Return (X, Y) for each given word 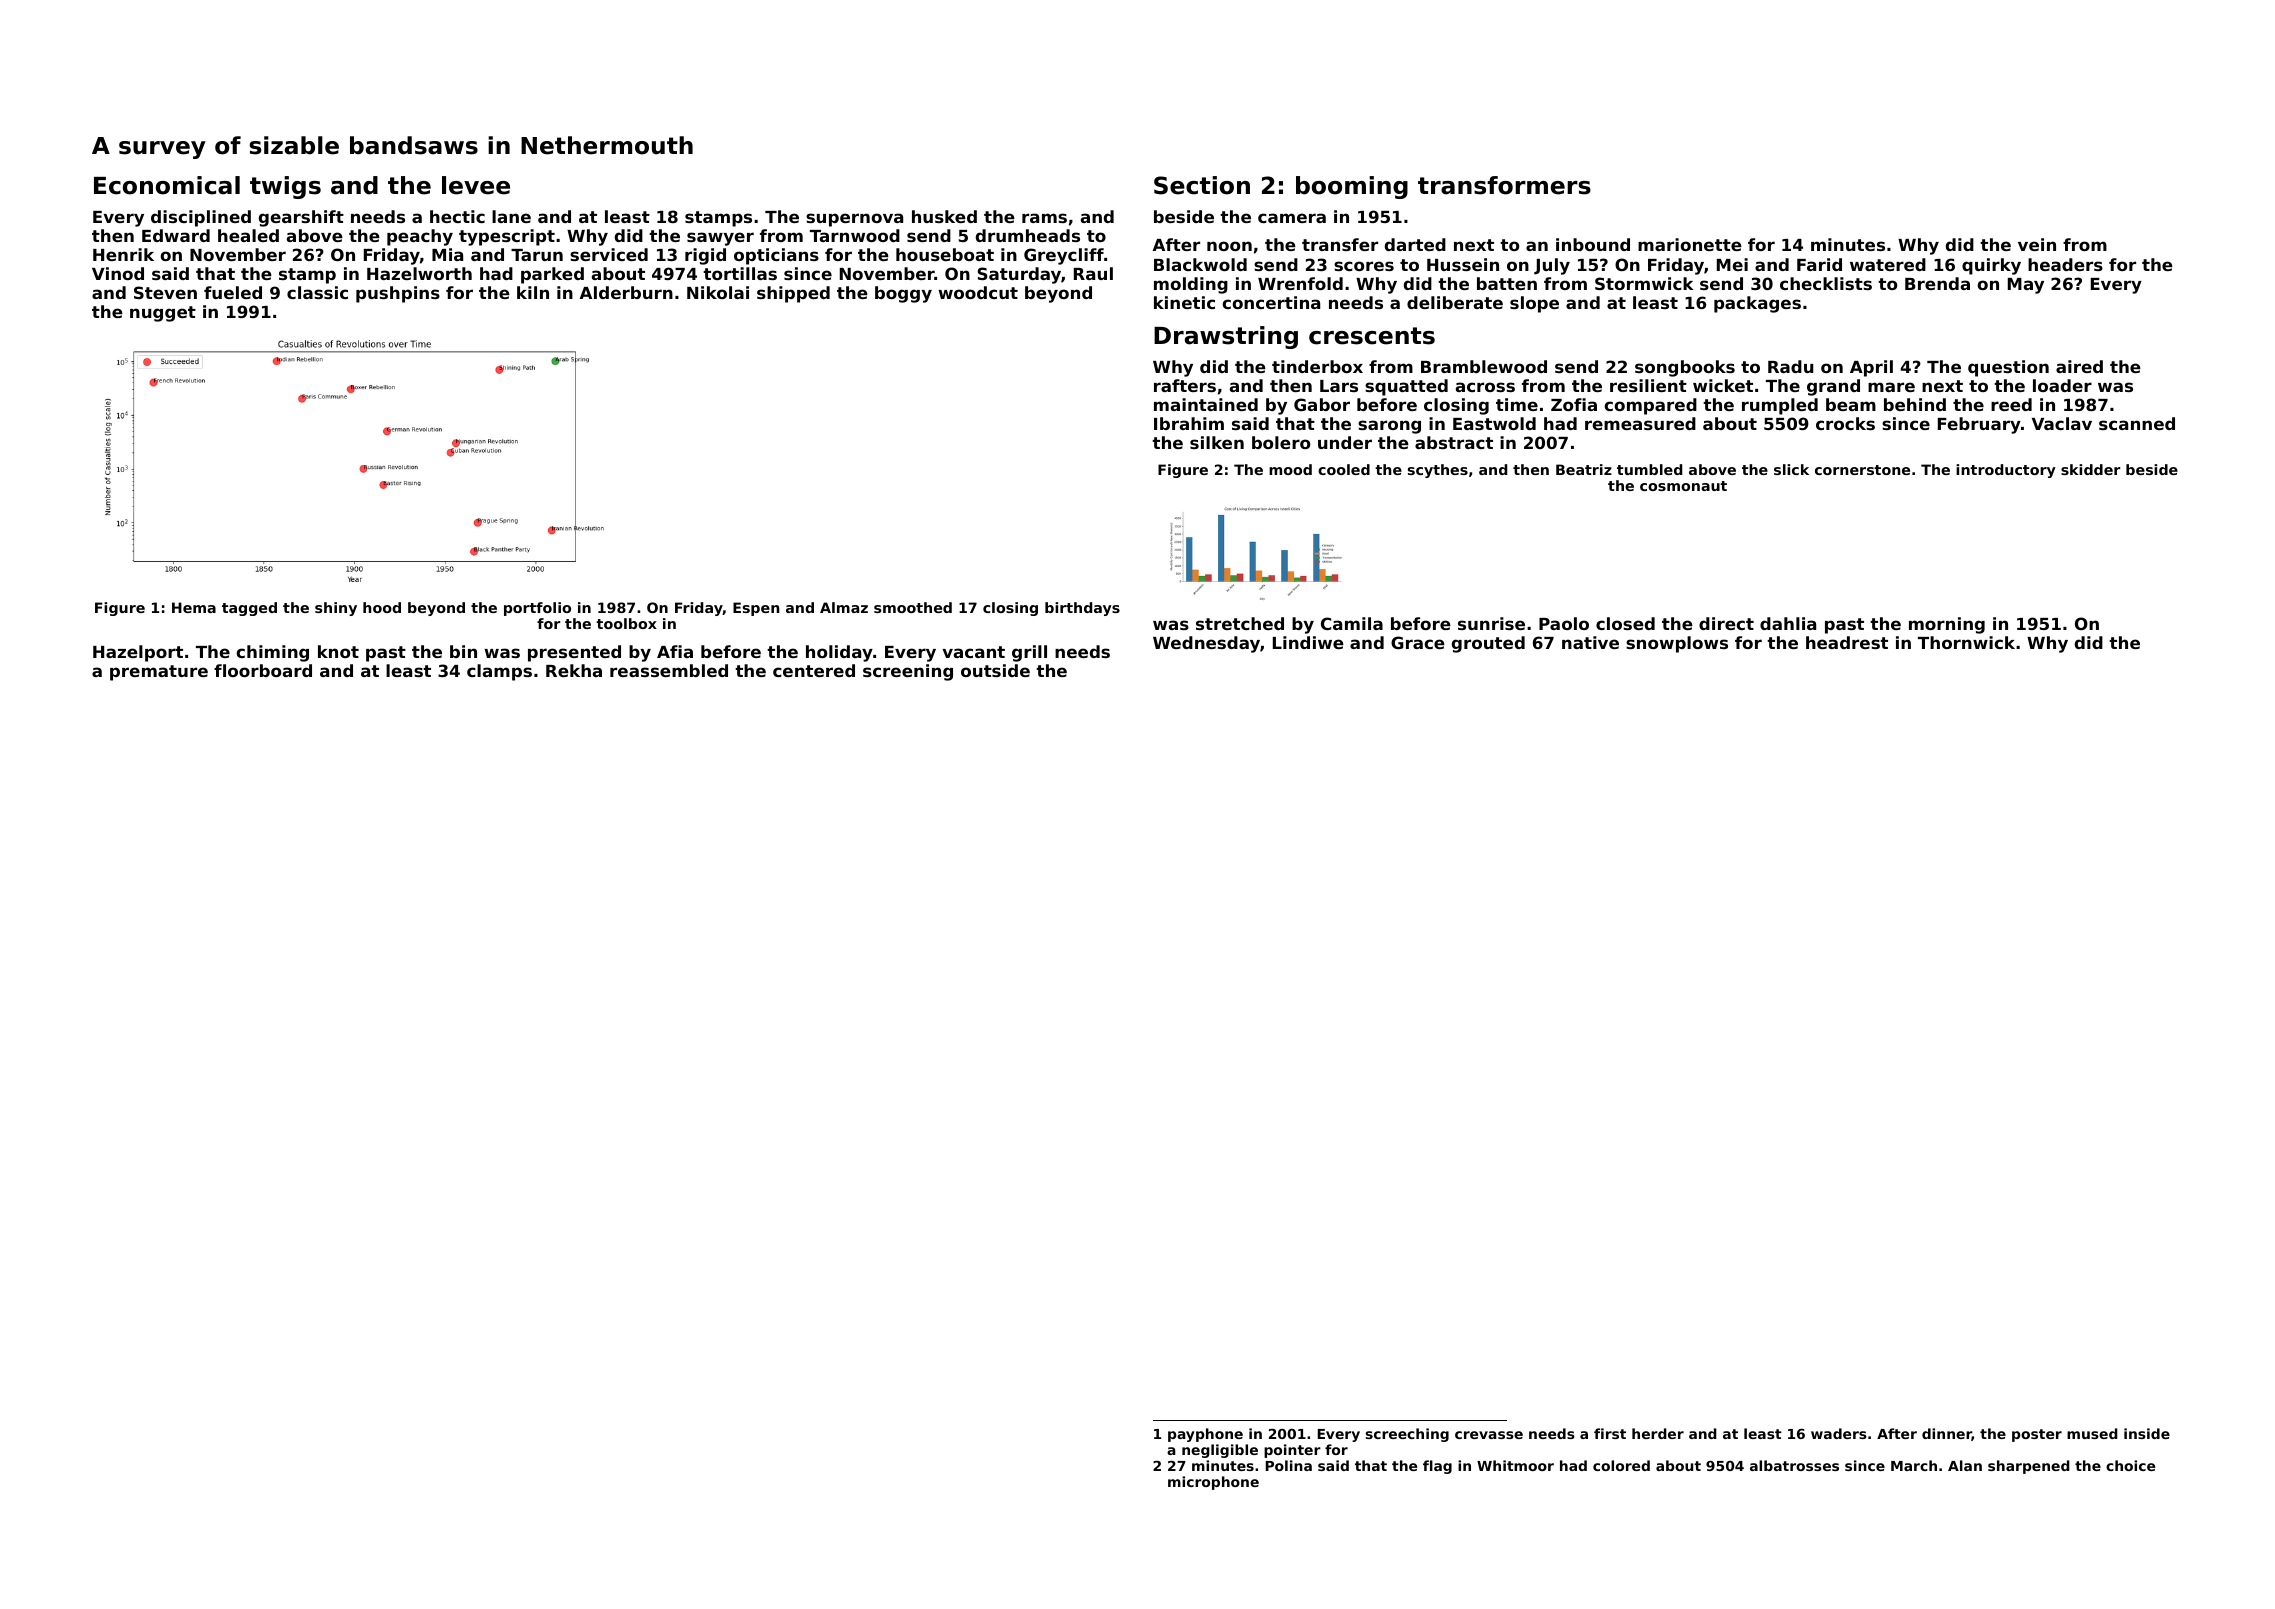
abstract (1454, 442)
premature (159, 673)
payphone (1205, 1435)
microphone (1213, 1483)
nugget (163, 314)
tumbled (1649, 469)
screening (908, 672)
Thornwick (1966, 642)
